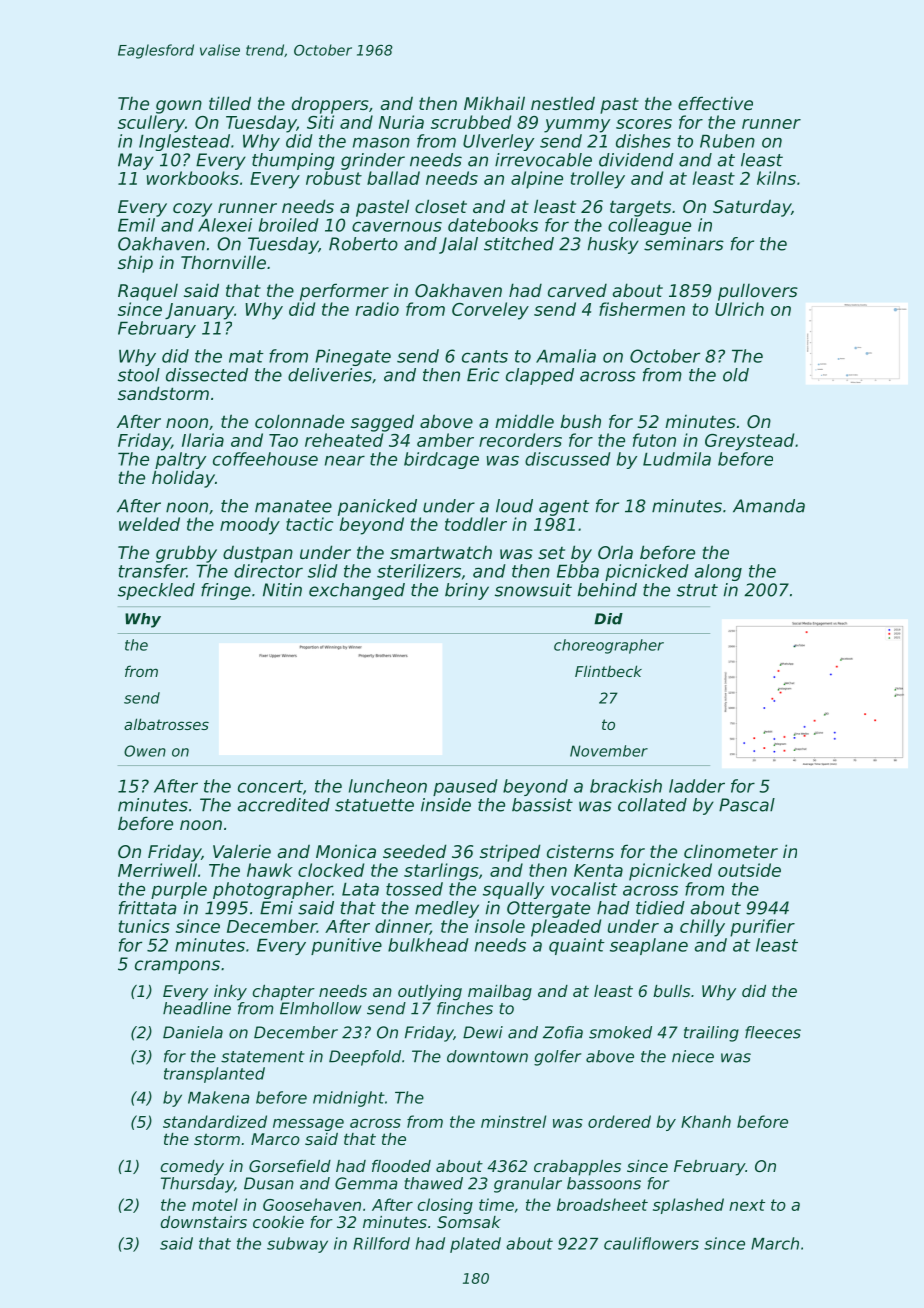  What do you see at coordinates (148, 908) in the screenshot?
I see `frittata` at bounding box center [148, 908].
